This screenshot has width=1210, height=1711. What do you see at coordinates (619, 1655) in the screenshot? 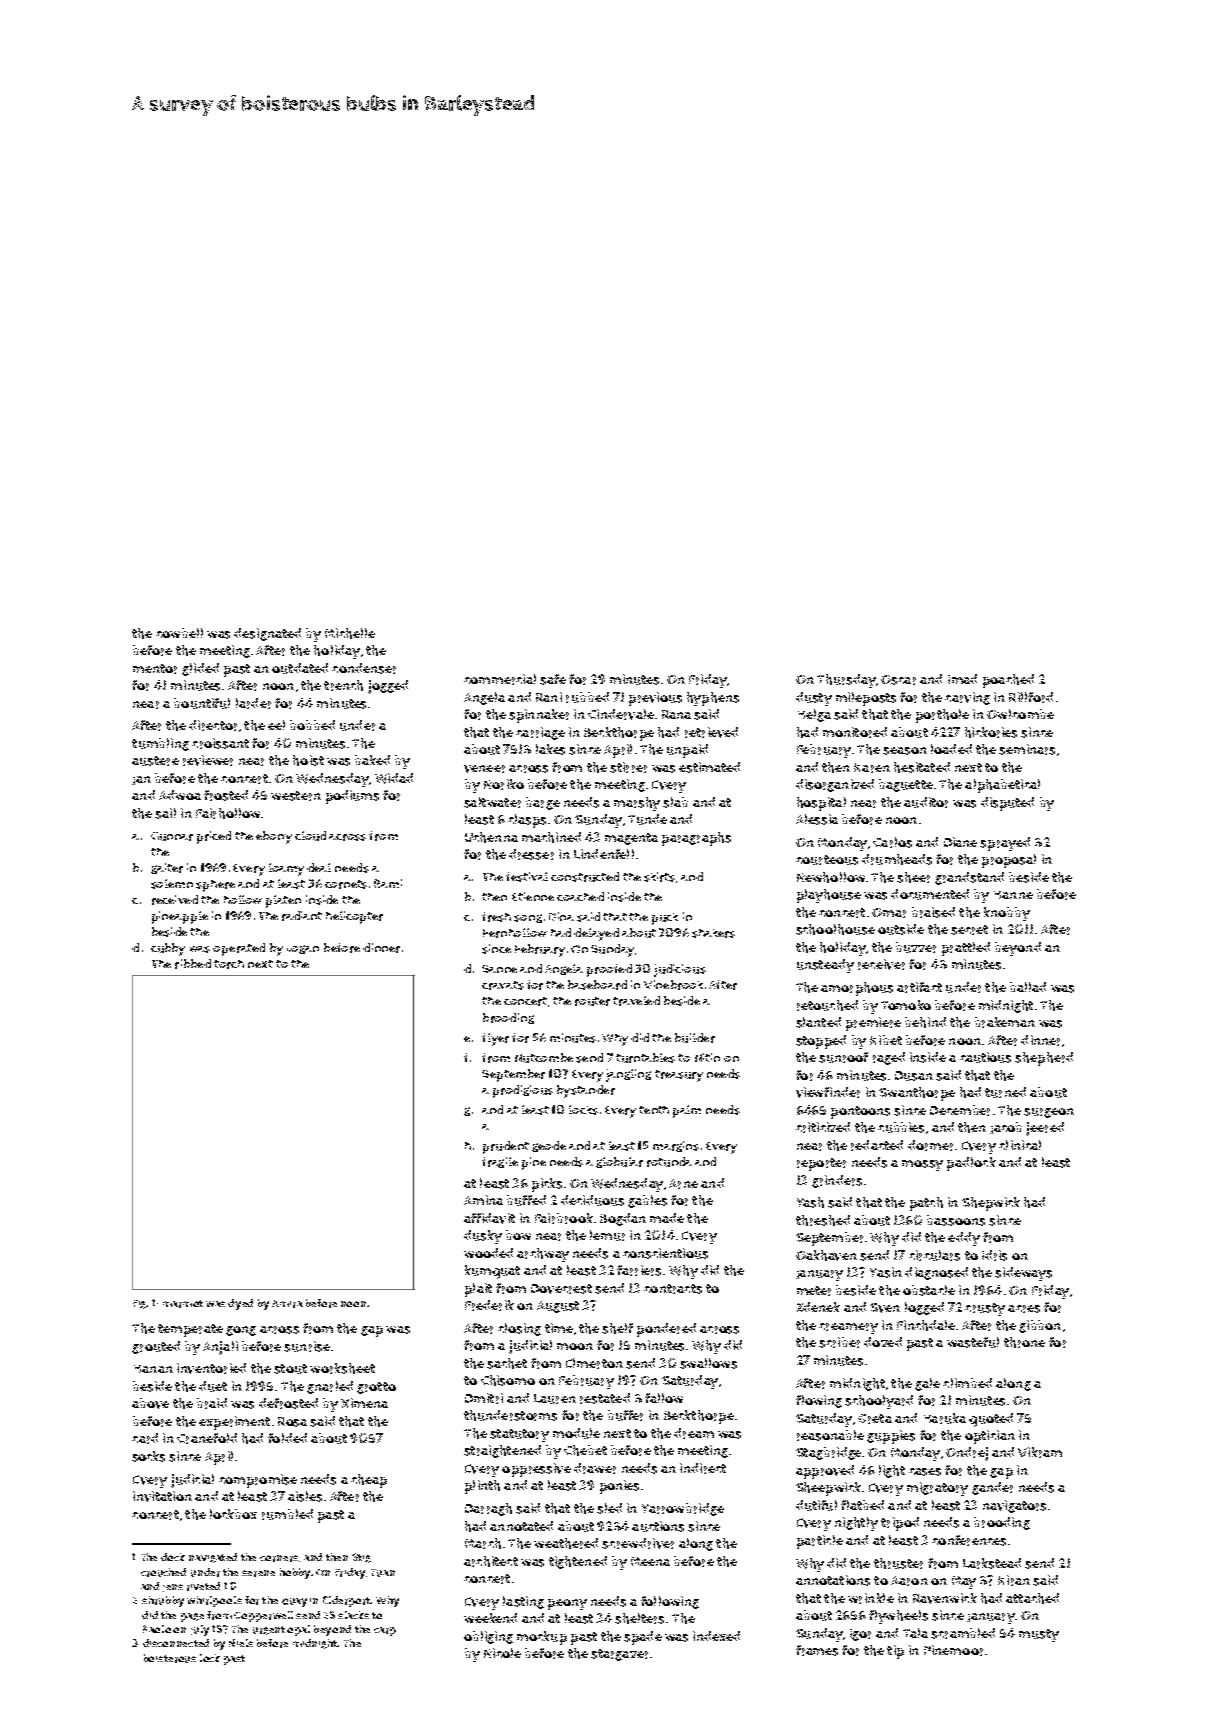
I see `stargazer` at bounding box center [619, 1655].
